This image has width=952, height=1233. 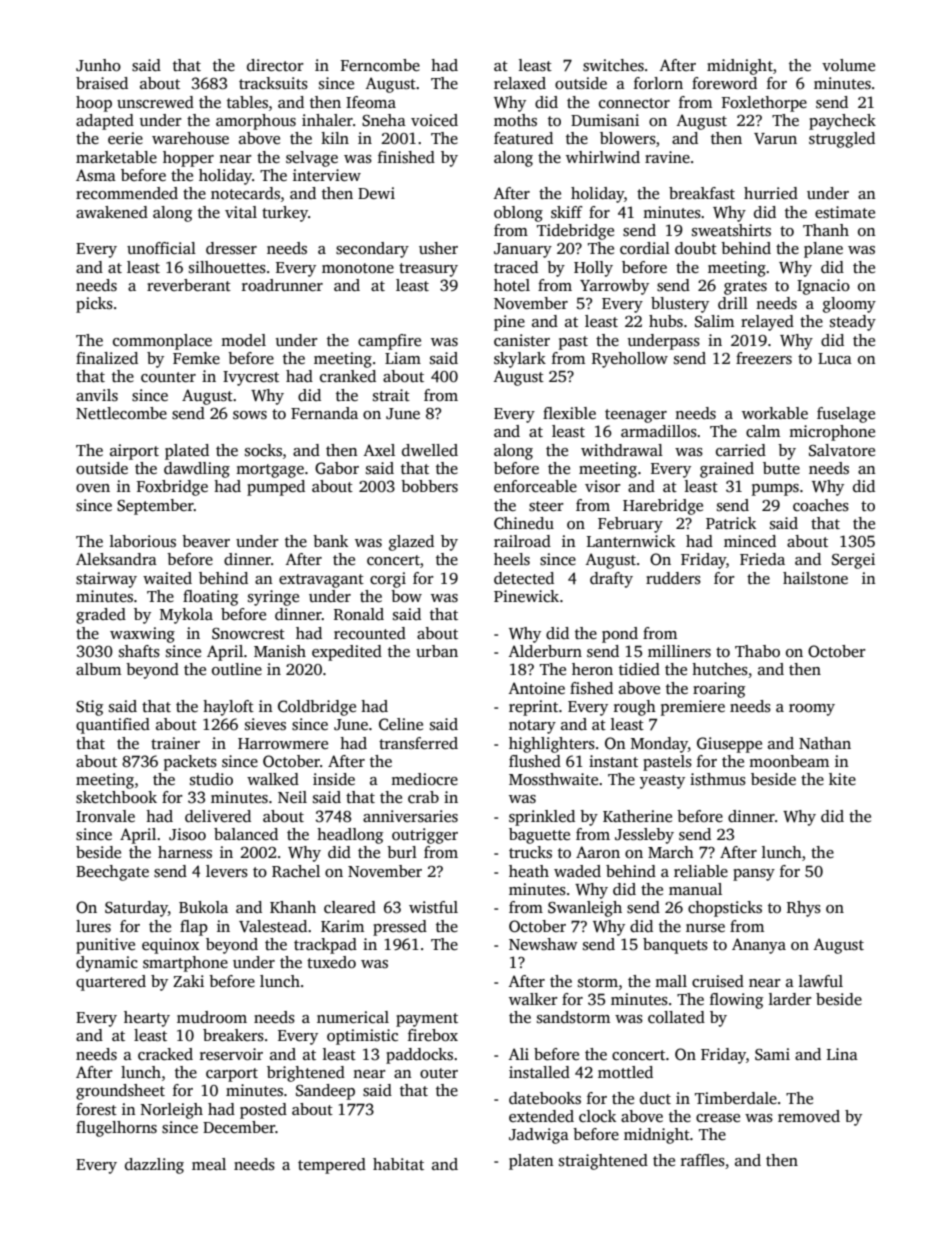 I want to click on Junho, so click(x=98, y=65).
